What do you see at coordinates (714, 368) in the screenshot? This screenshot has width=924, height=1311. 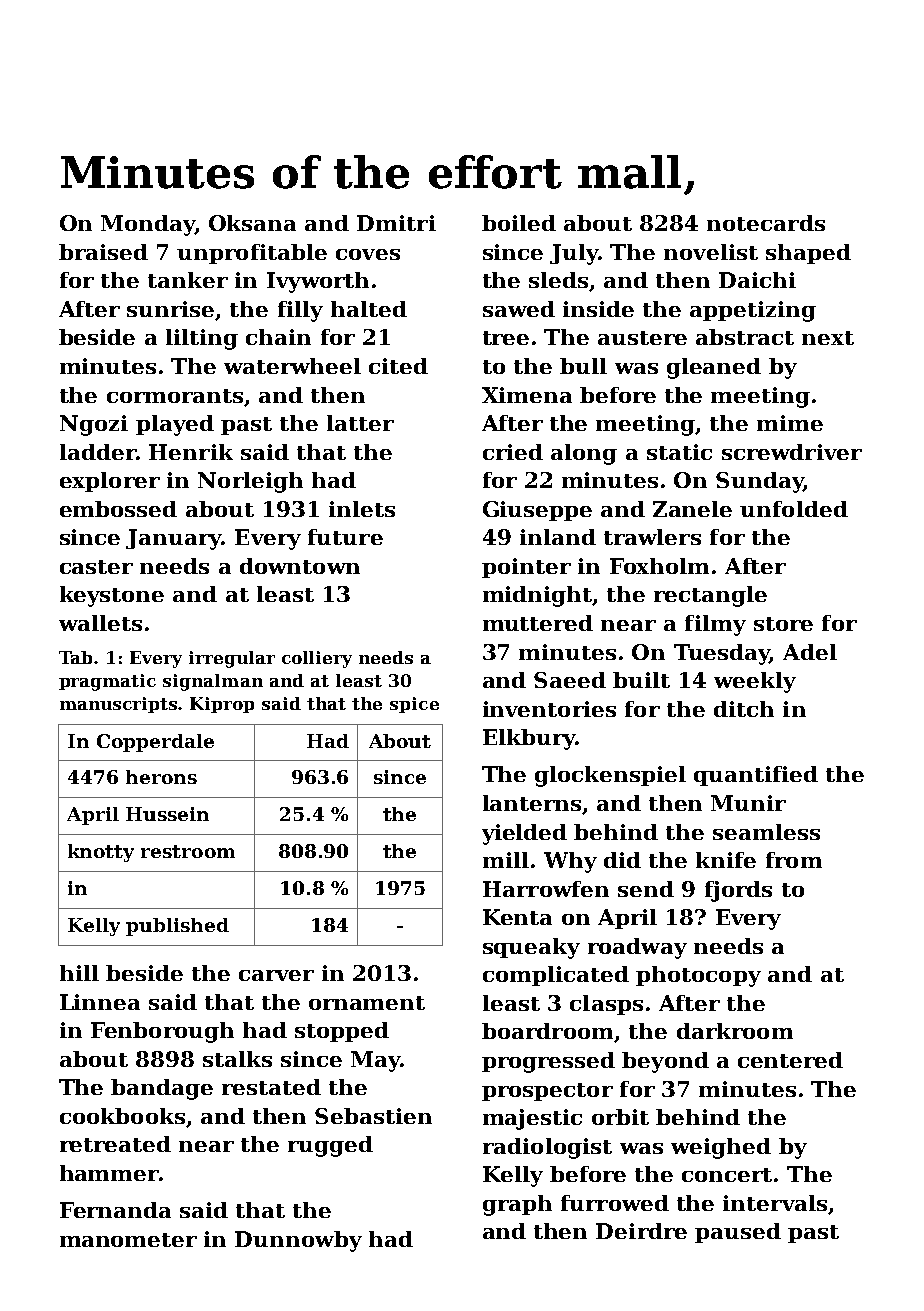 I see `gleaned` at bounding box center [714, 368].
